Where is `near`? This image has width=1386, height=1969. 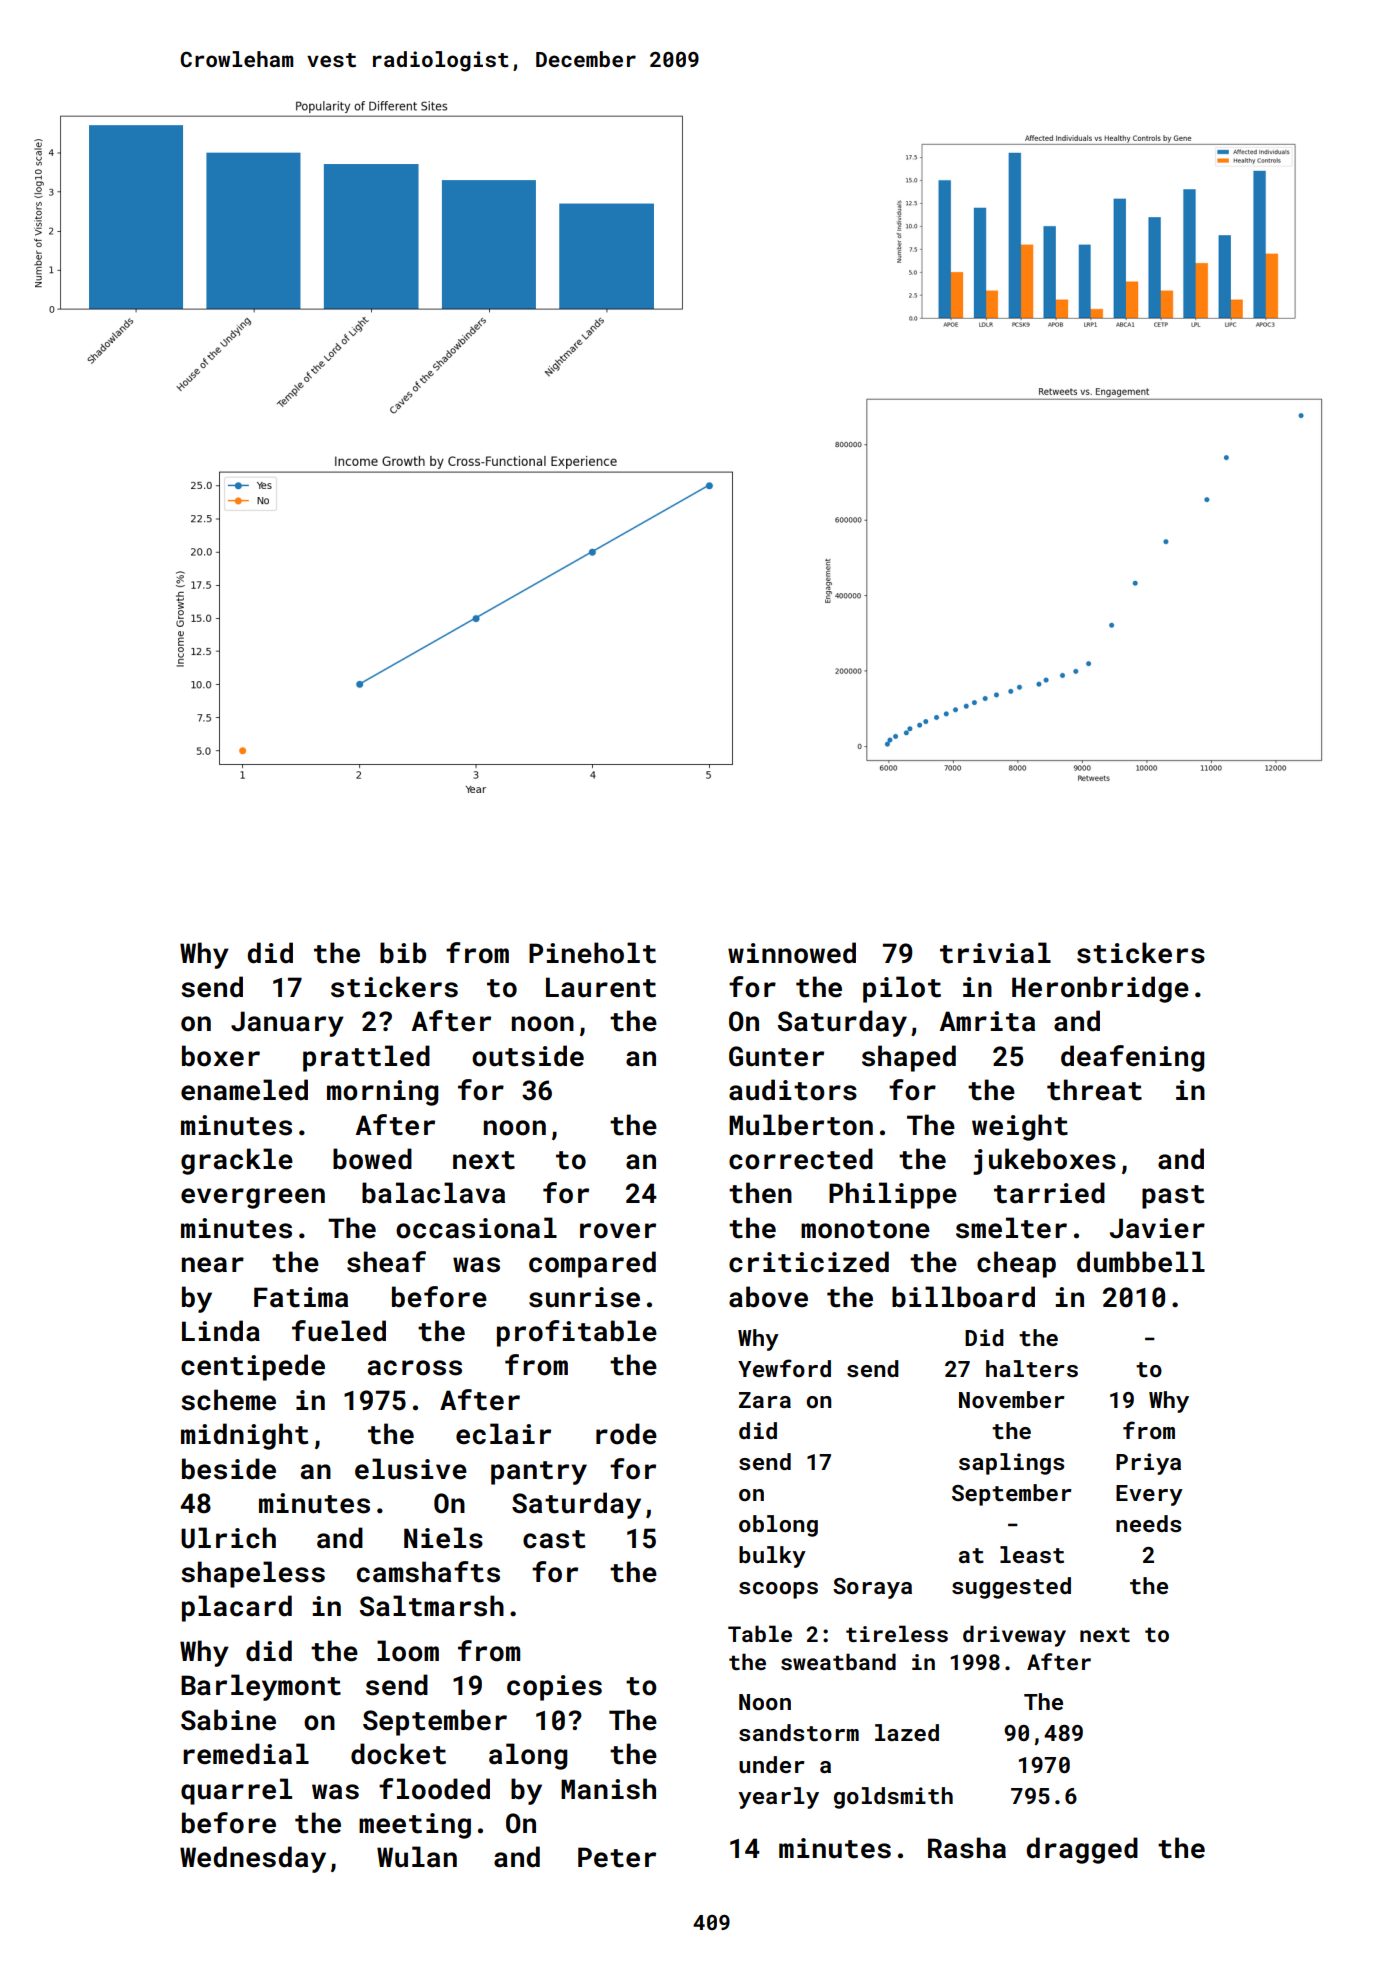
near is located at coordinates (213, 1265).
